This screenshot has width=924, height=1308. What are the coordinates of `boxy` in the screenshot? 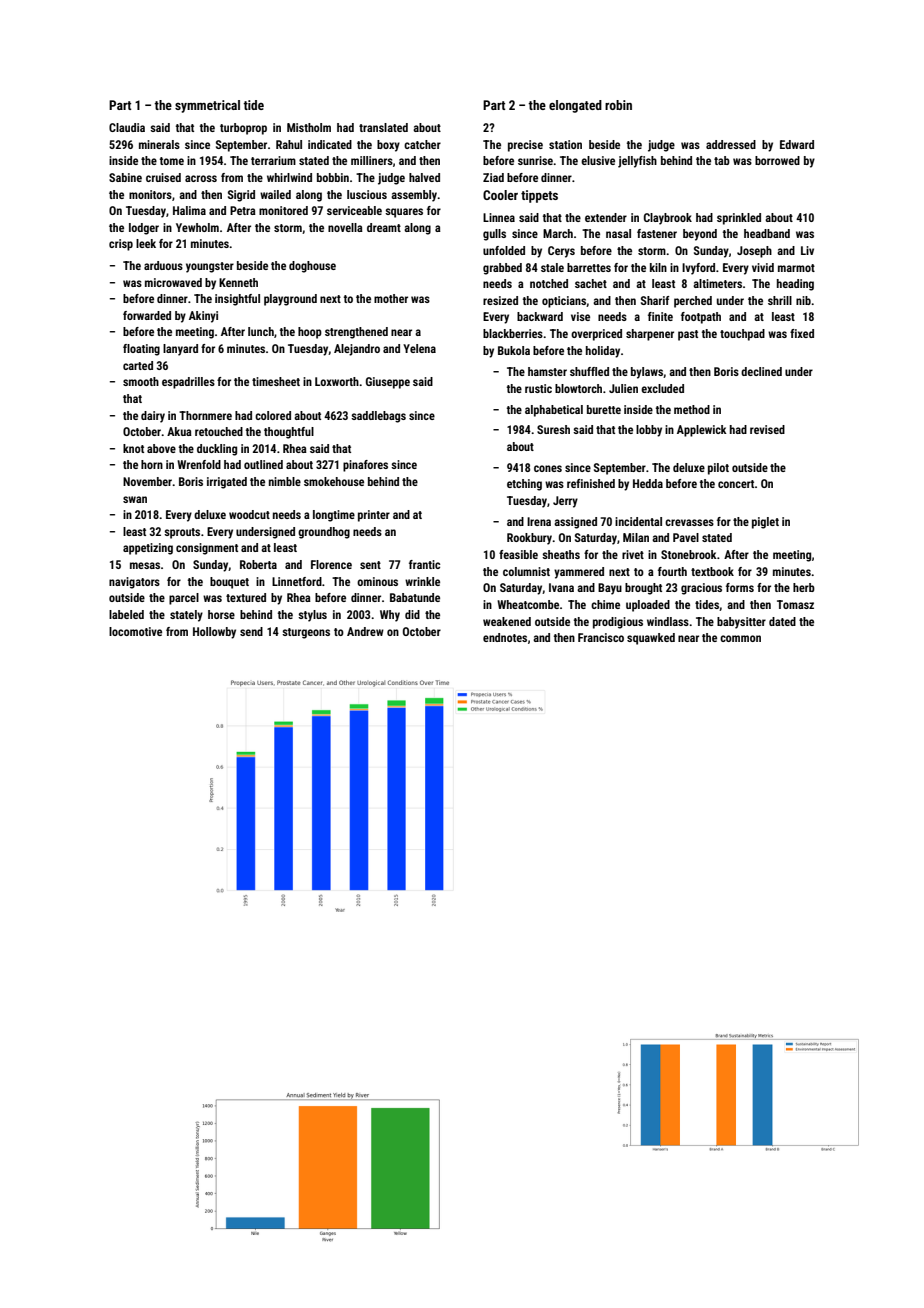 It's located at (388, 146).
